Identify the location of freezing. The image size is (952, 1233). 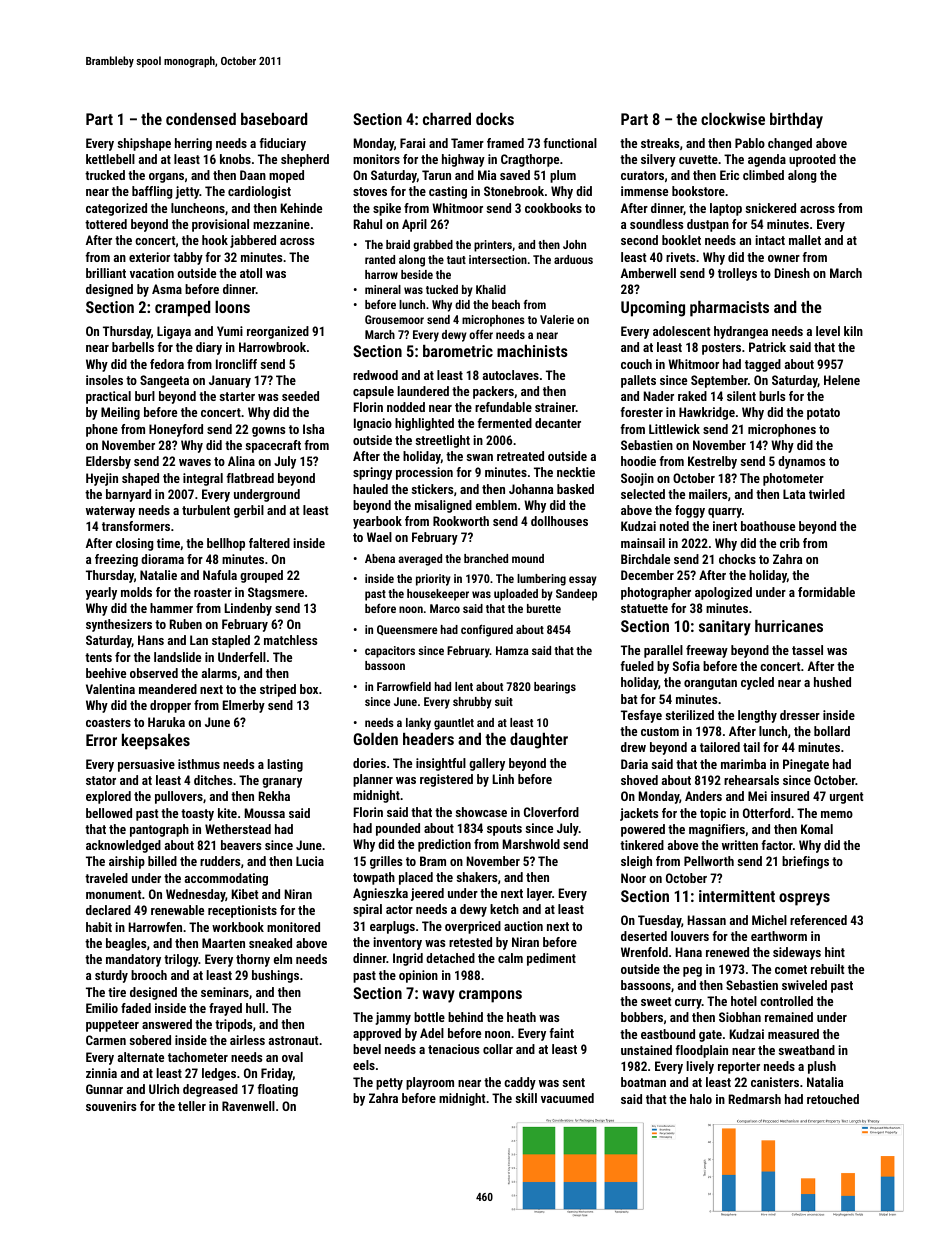
(116, 560).
